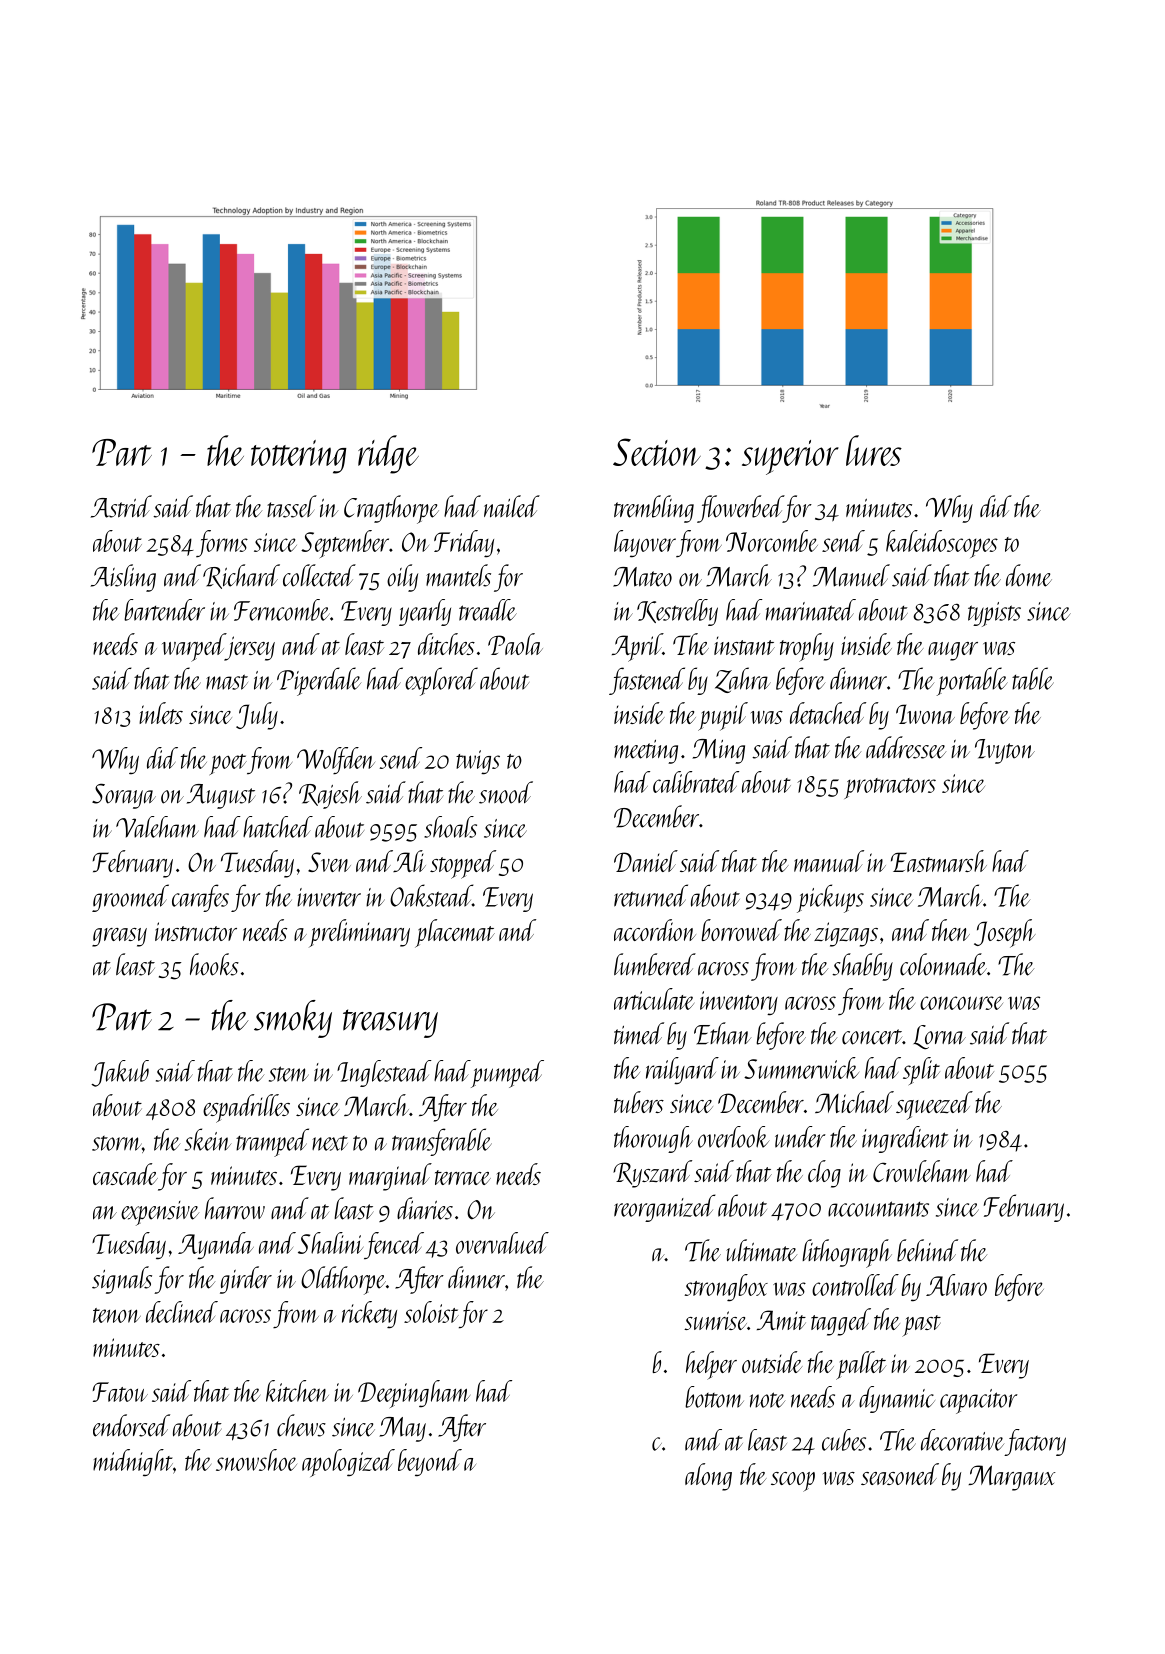 The image size is (1165, 1654). Describe the element at coordinates (121, 506) in the image. I see `Astrid` at that location.
